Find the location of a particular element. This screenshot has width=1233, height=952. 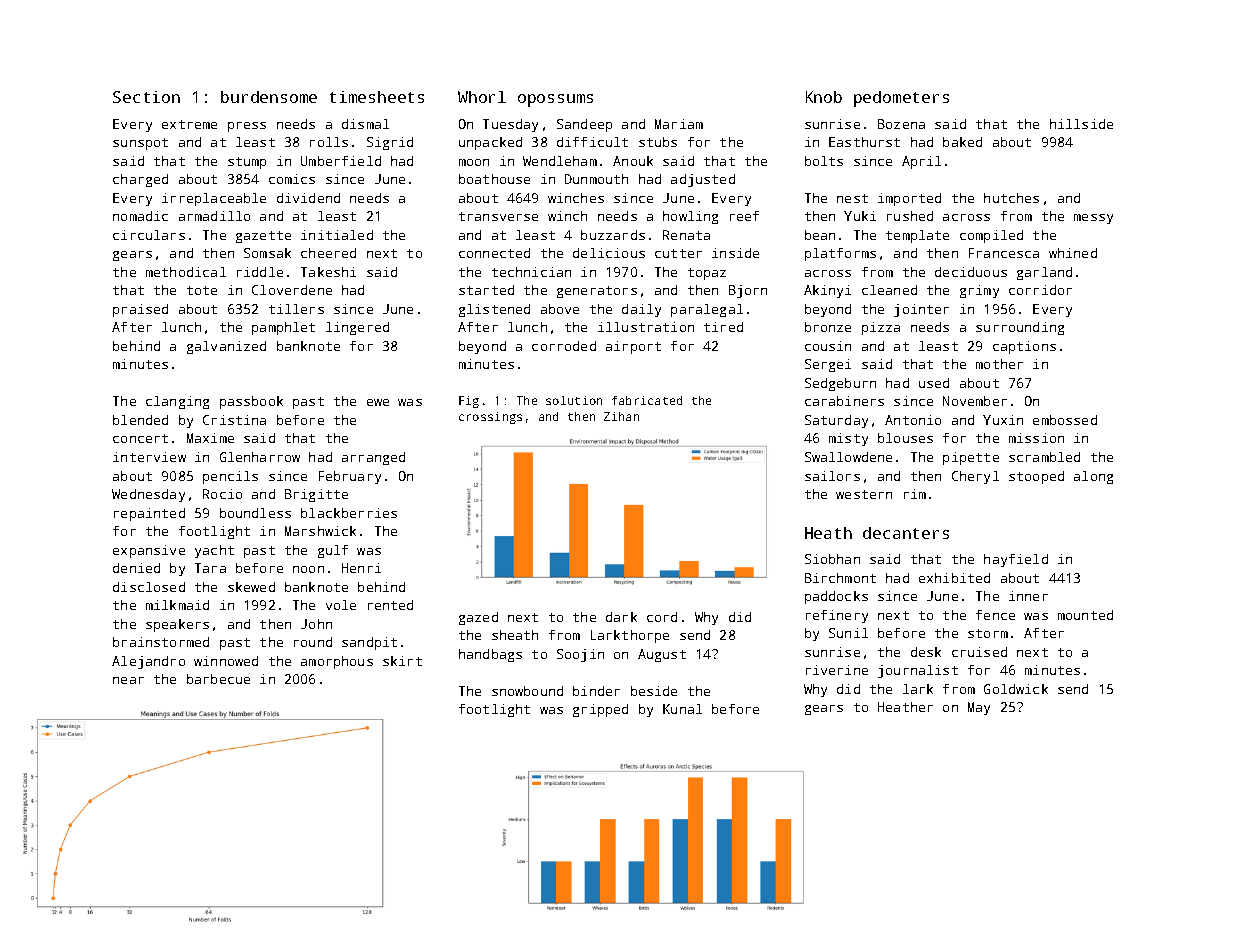

amorphous is located at coordinates (337, 662).
